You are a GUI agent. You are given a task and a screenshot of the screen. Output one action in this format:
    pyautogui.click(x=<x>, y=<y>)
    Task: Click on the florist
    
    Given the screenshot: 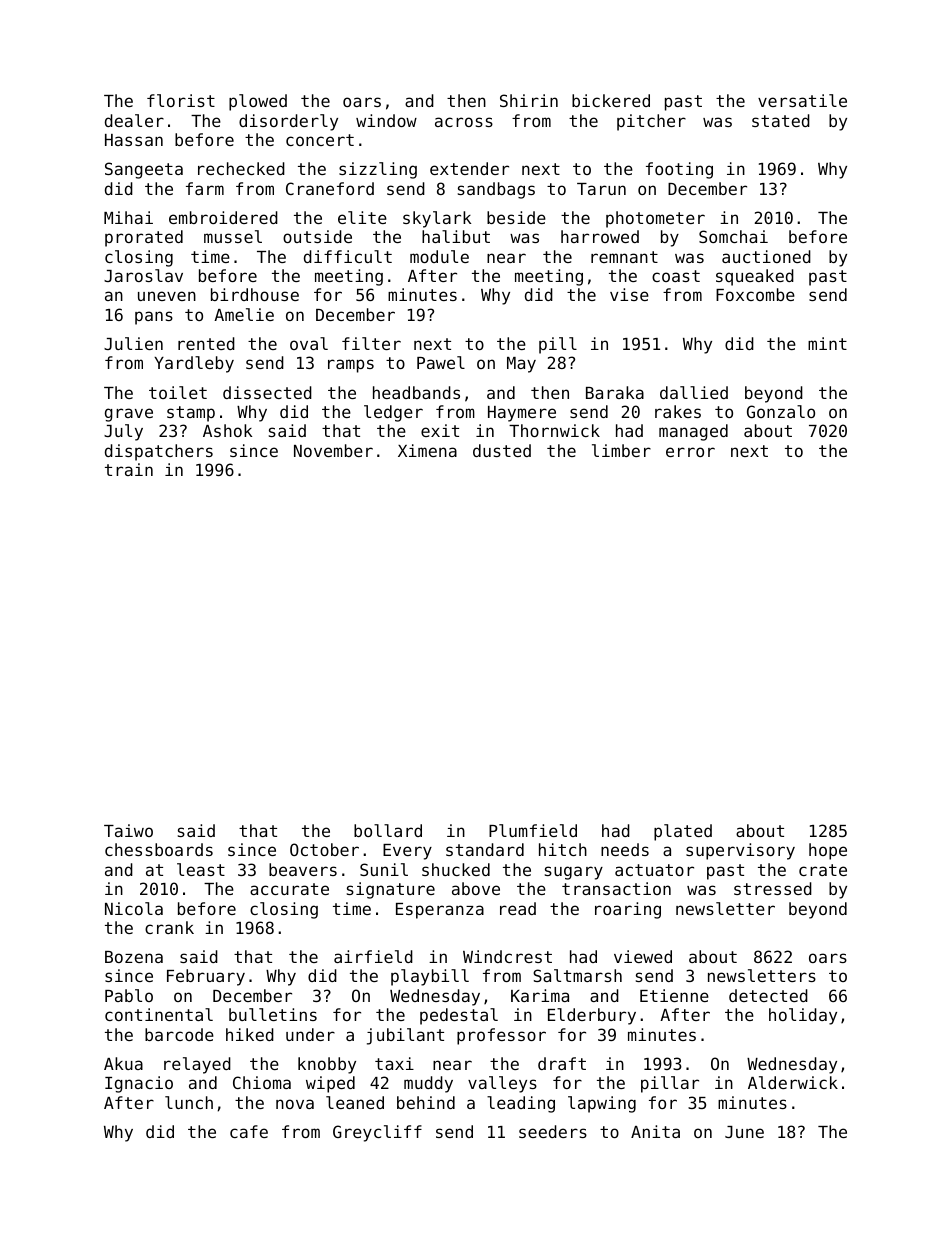 What is the action you would take?
    pyautogui.click(x=181, y=100)
